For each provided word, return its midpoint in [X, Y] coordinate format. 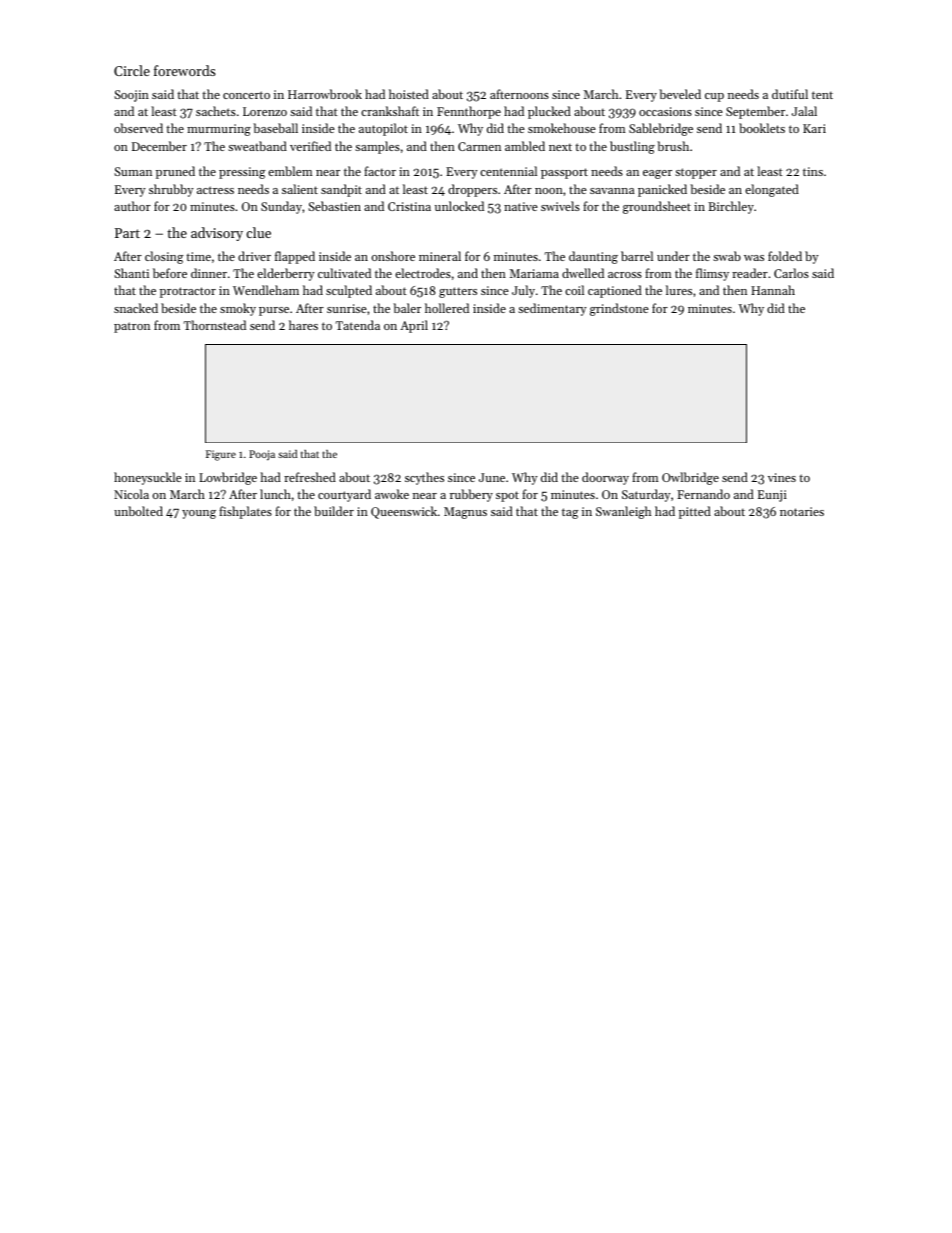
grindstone [619, 309]
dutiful [790, 94]
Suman [133, 171]
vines [782, 477]
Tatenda [358, 325]
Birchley [731, 207]
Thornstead [215, 325]
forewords [185, 70]
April [414, 326]
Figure [221, 455]
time [198, 256]
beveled [680, 94]
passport [564, 173]
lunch [275, 494]
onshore [393, 256]
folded [785, 256]
